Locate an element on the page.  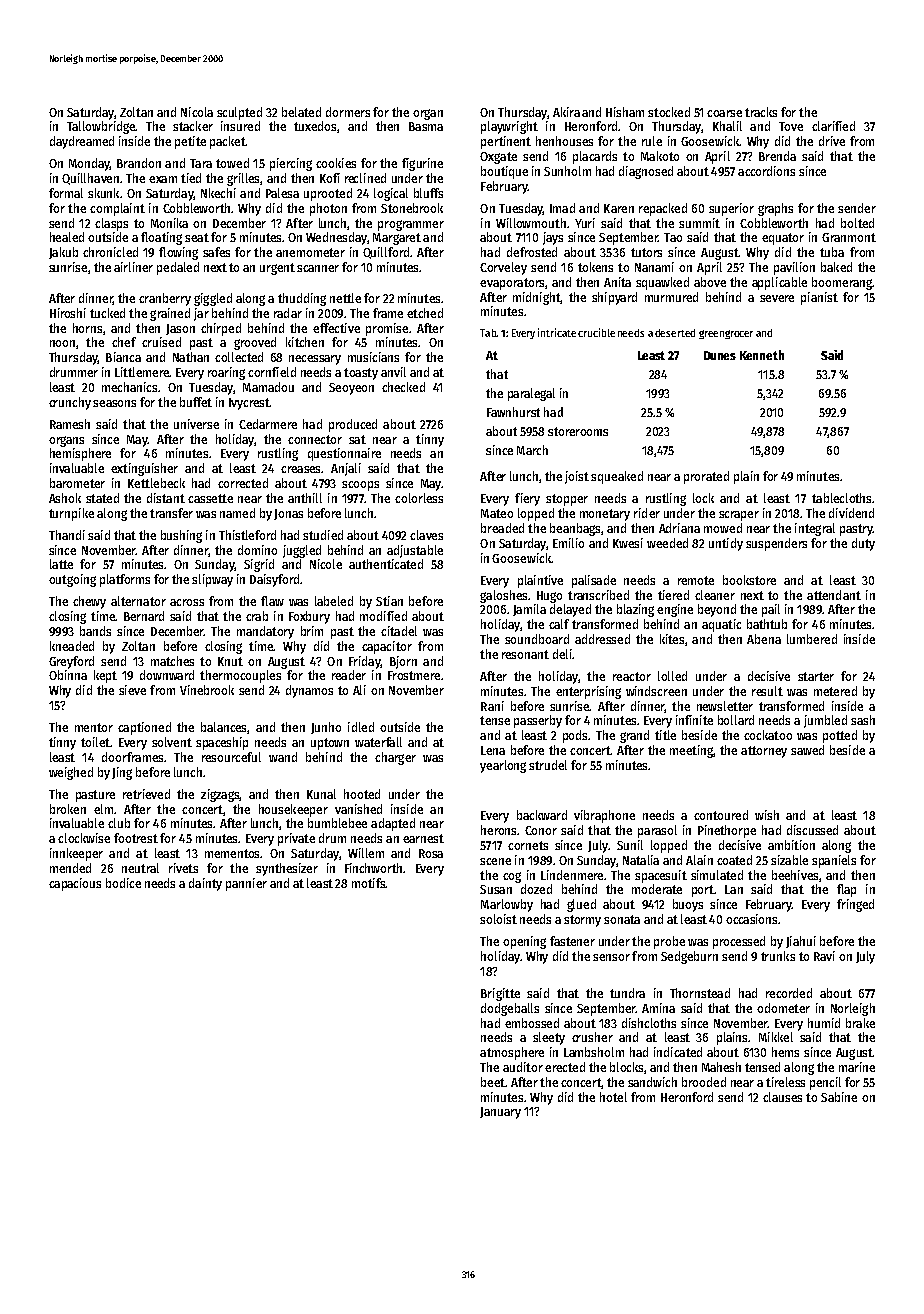
insured is located at coordinates (240, 126).
